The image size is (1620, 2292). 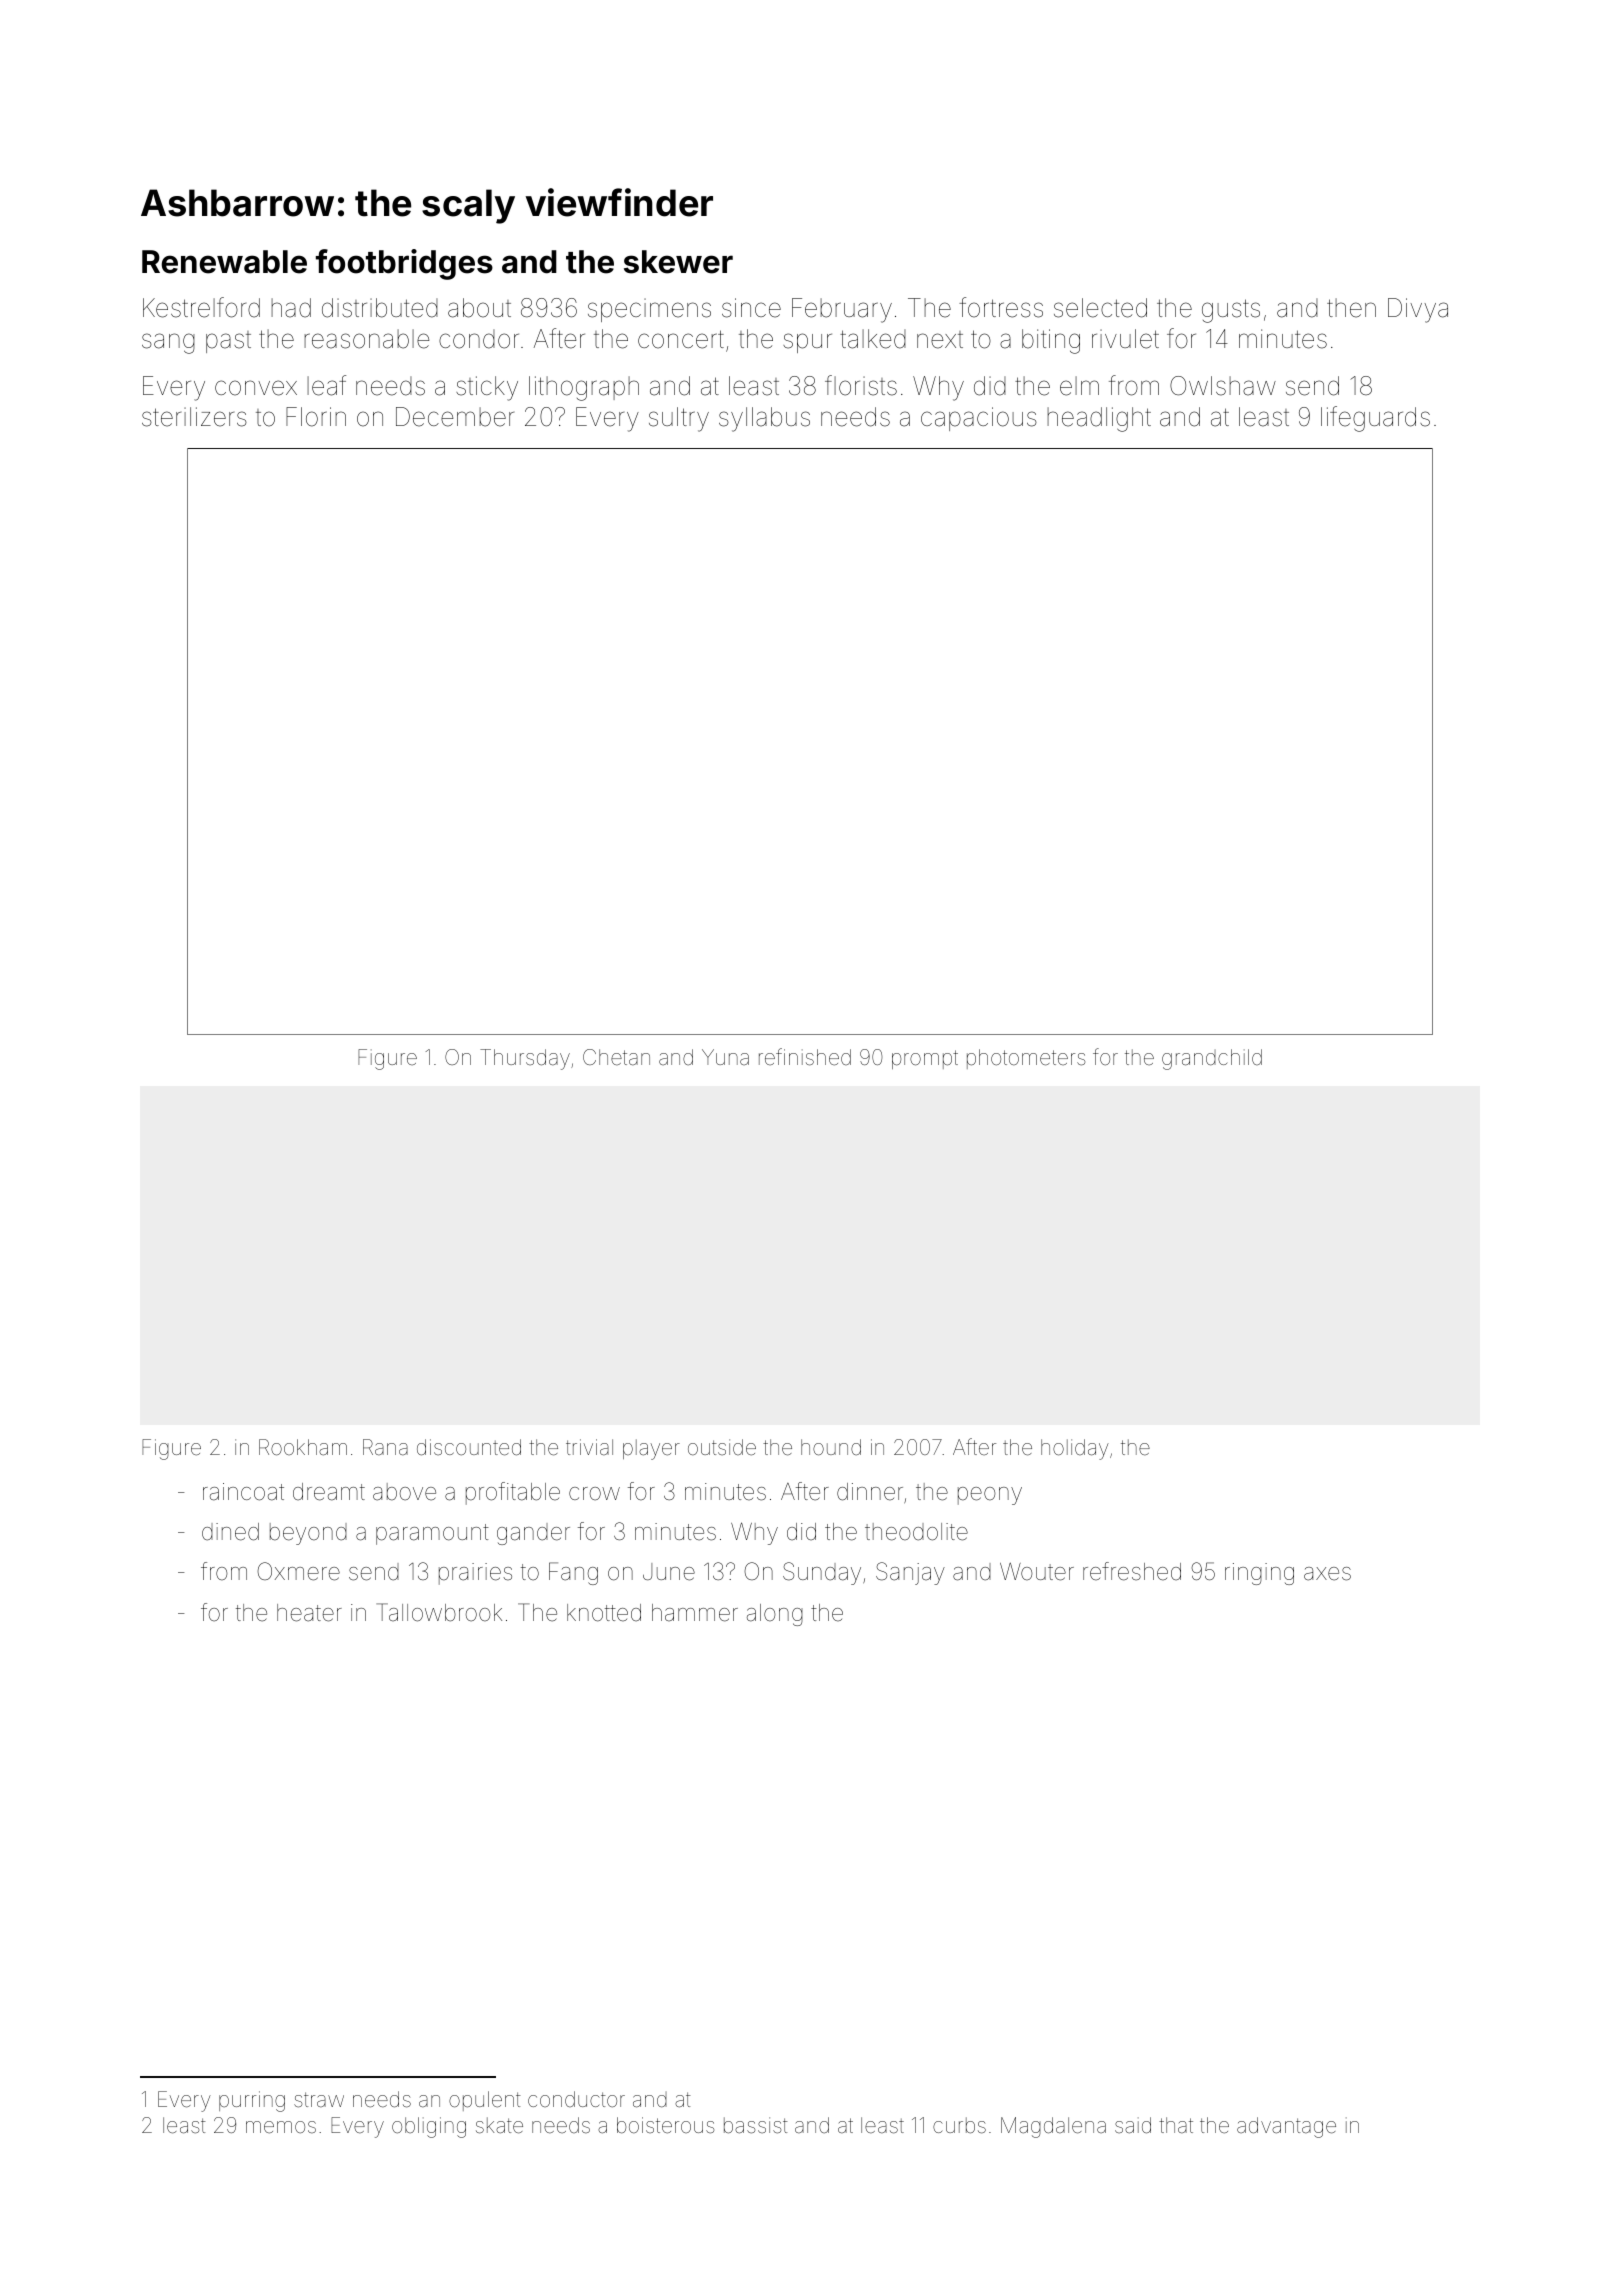 I want to click on footbridges, so click(x=404, y=264).
